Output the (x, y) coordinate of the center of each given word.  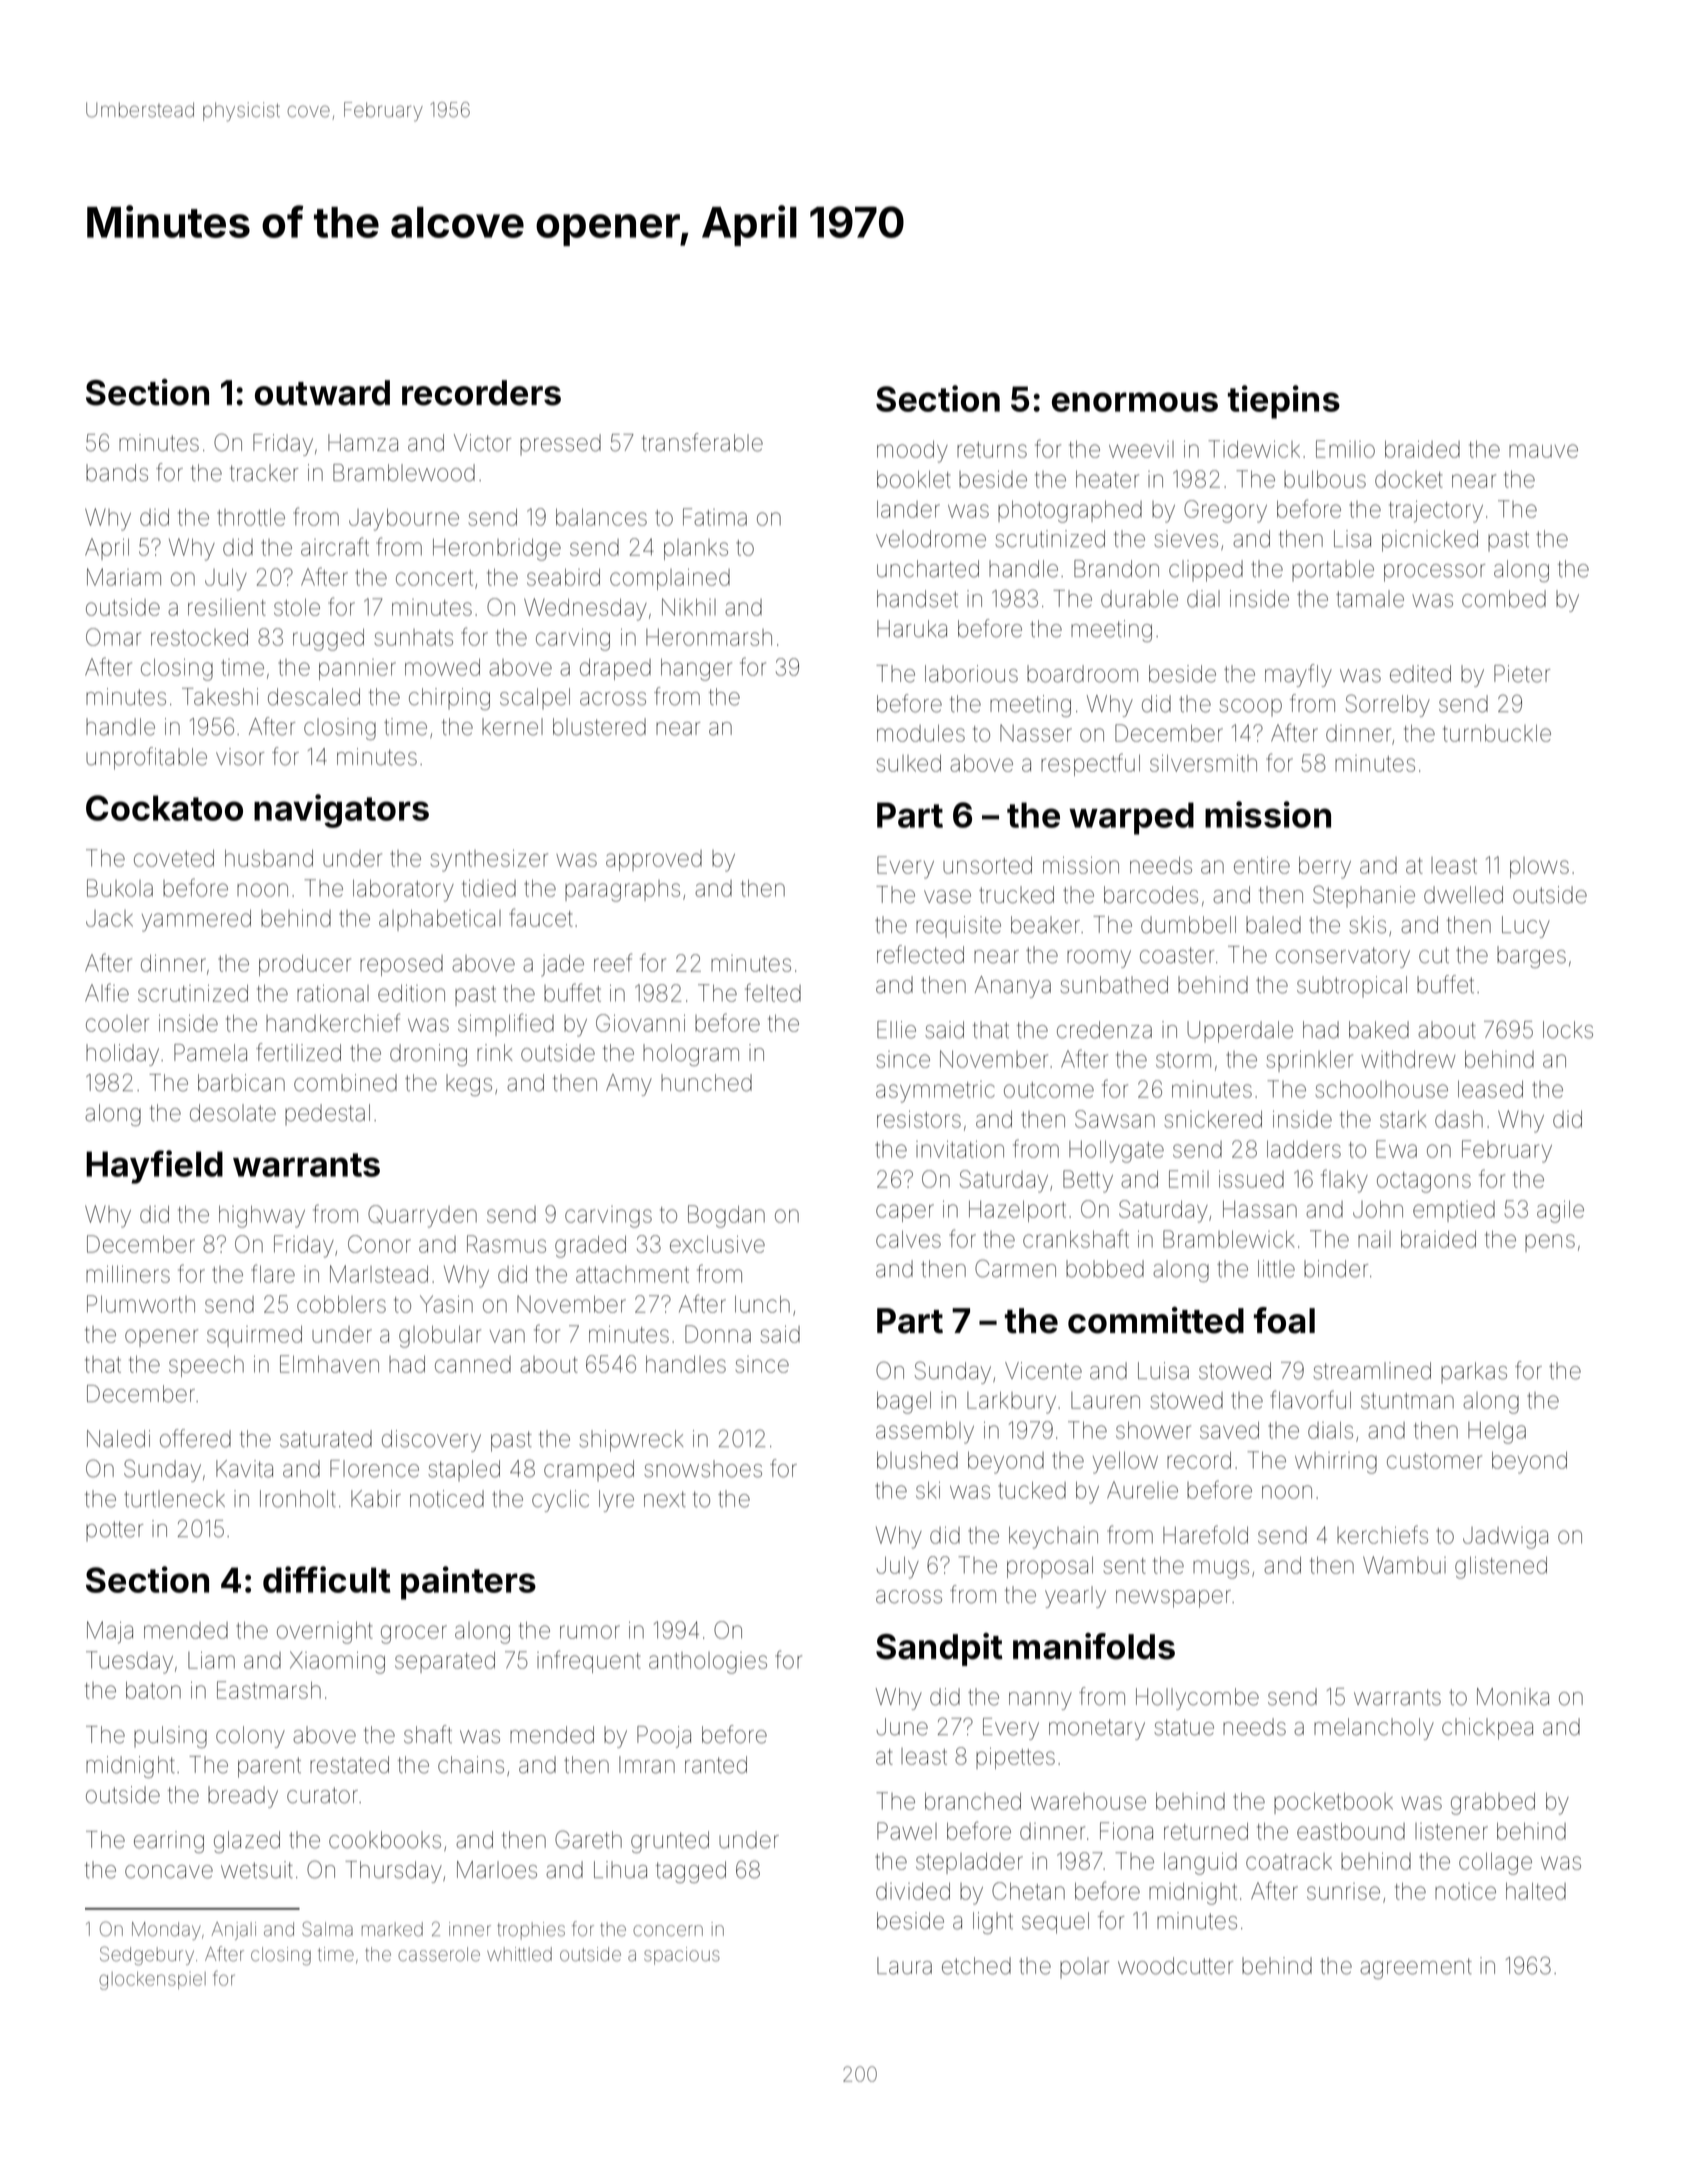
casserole (439, 1954)
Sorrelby (1388, 705)
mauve (1543, 451)
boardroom (1082, 674)
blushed (917, 1460)
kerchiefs (1382, 1534)
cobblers (341, 1304)
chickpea (1487, 1729)
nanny (1040, 1701)
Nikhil (689, 607)
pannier (357, 669)
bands (117, 473)
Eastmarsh (269, 1690)
